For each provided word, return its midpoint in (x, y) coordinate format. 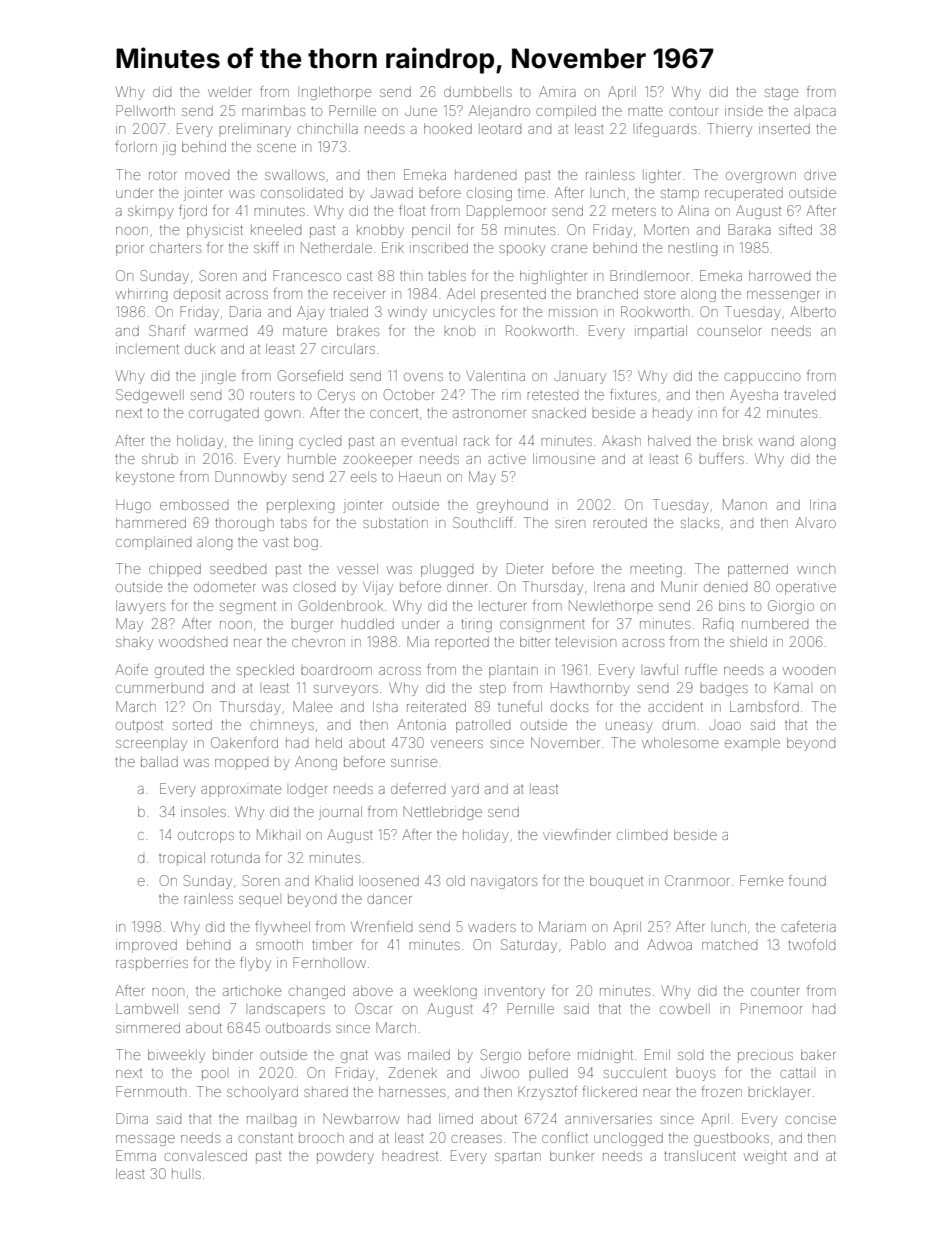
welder (229, 92)
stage (781, 93)
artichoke (252, 990)
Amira (557, 91)
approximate (241, 790)
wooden (809, 671)
